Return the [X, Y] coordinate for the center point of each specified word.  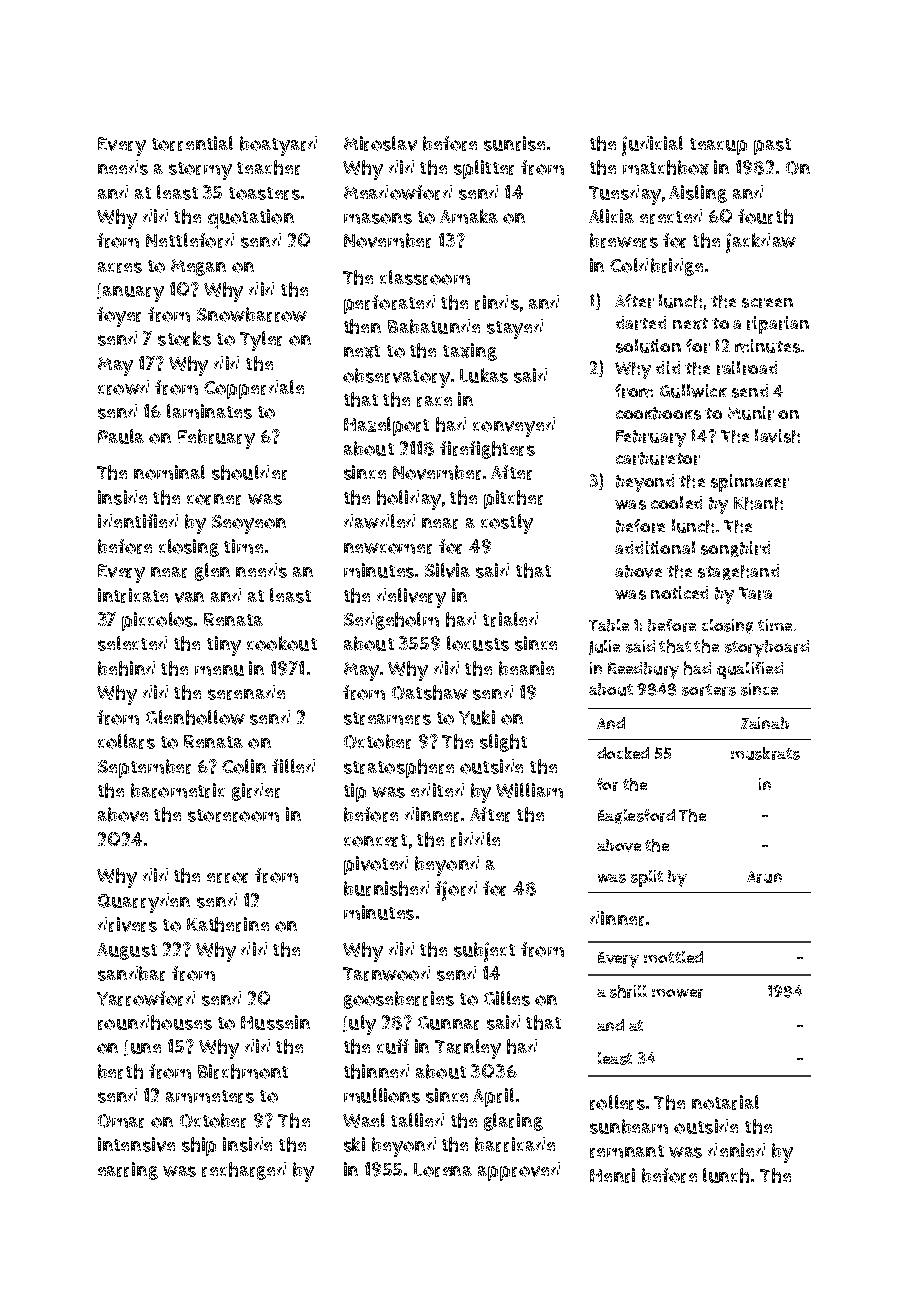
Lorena [443, 1170]
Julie [604, 647]
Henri [612, 1175]
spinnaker [750, 483]
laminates [209, 411]
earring [128, 1171]
